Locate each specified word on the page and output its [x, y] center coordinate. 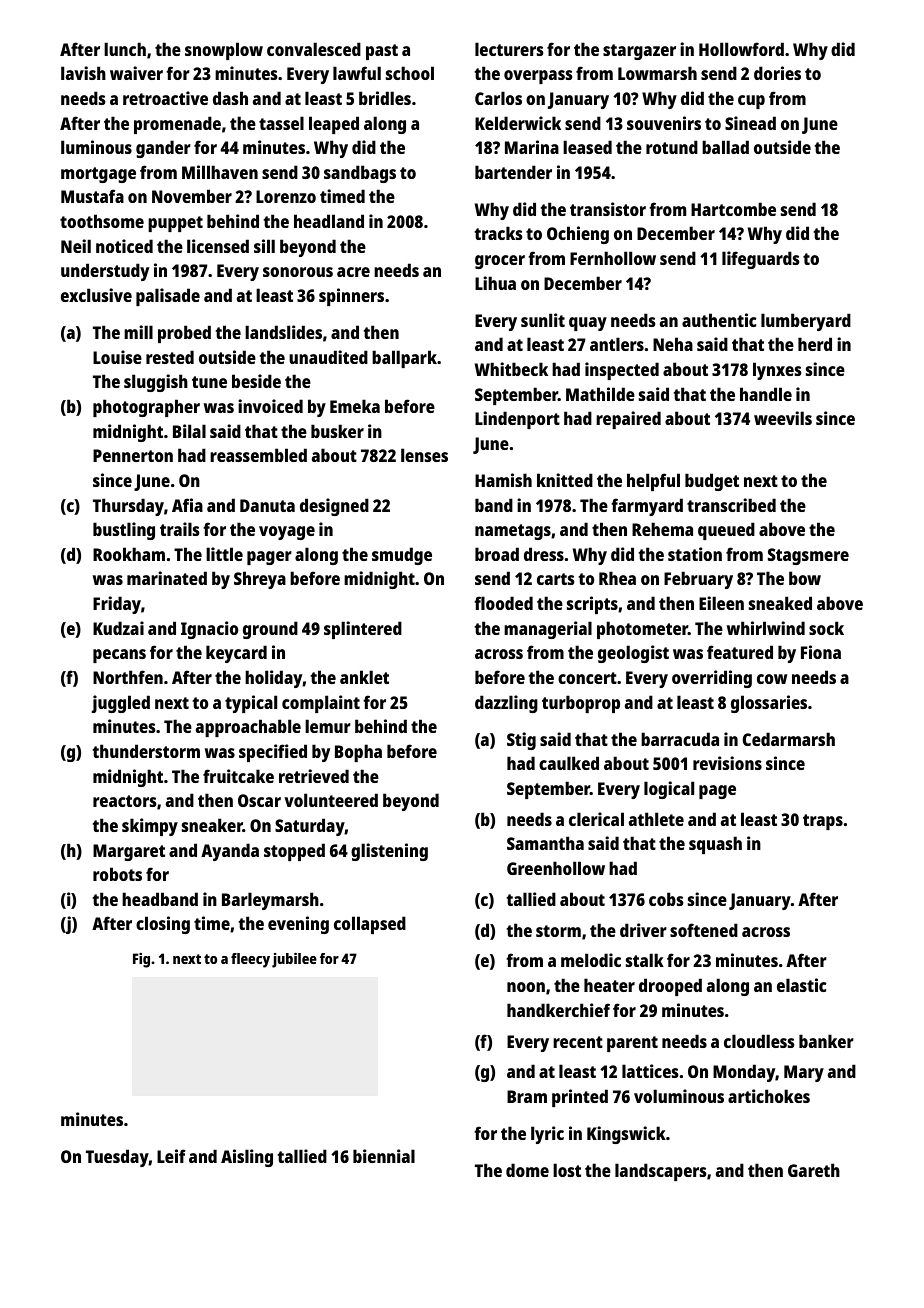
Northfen [128, 677]
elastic [801, 985]
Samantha [545, 843]
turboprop [581, 704]
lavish [83, 73]
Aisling [247, 1158]
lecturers [509, 49]
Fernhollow [613, 258]
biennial [384, 1156]
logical [669, 790]
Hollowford [741, 49]
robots [117, 874]
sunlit [543, 320]
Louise [117, 357]
